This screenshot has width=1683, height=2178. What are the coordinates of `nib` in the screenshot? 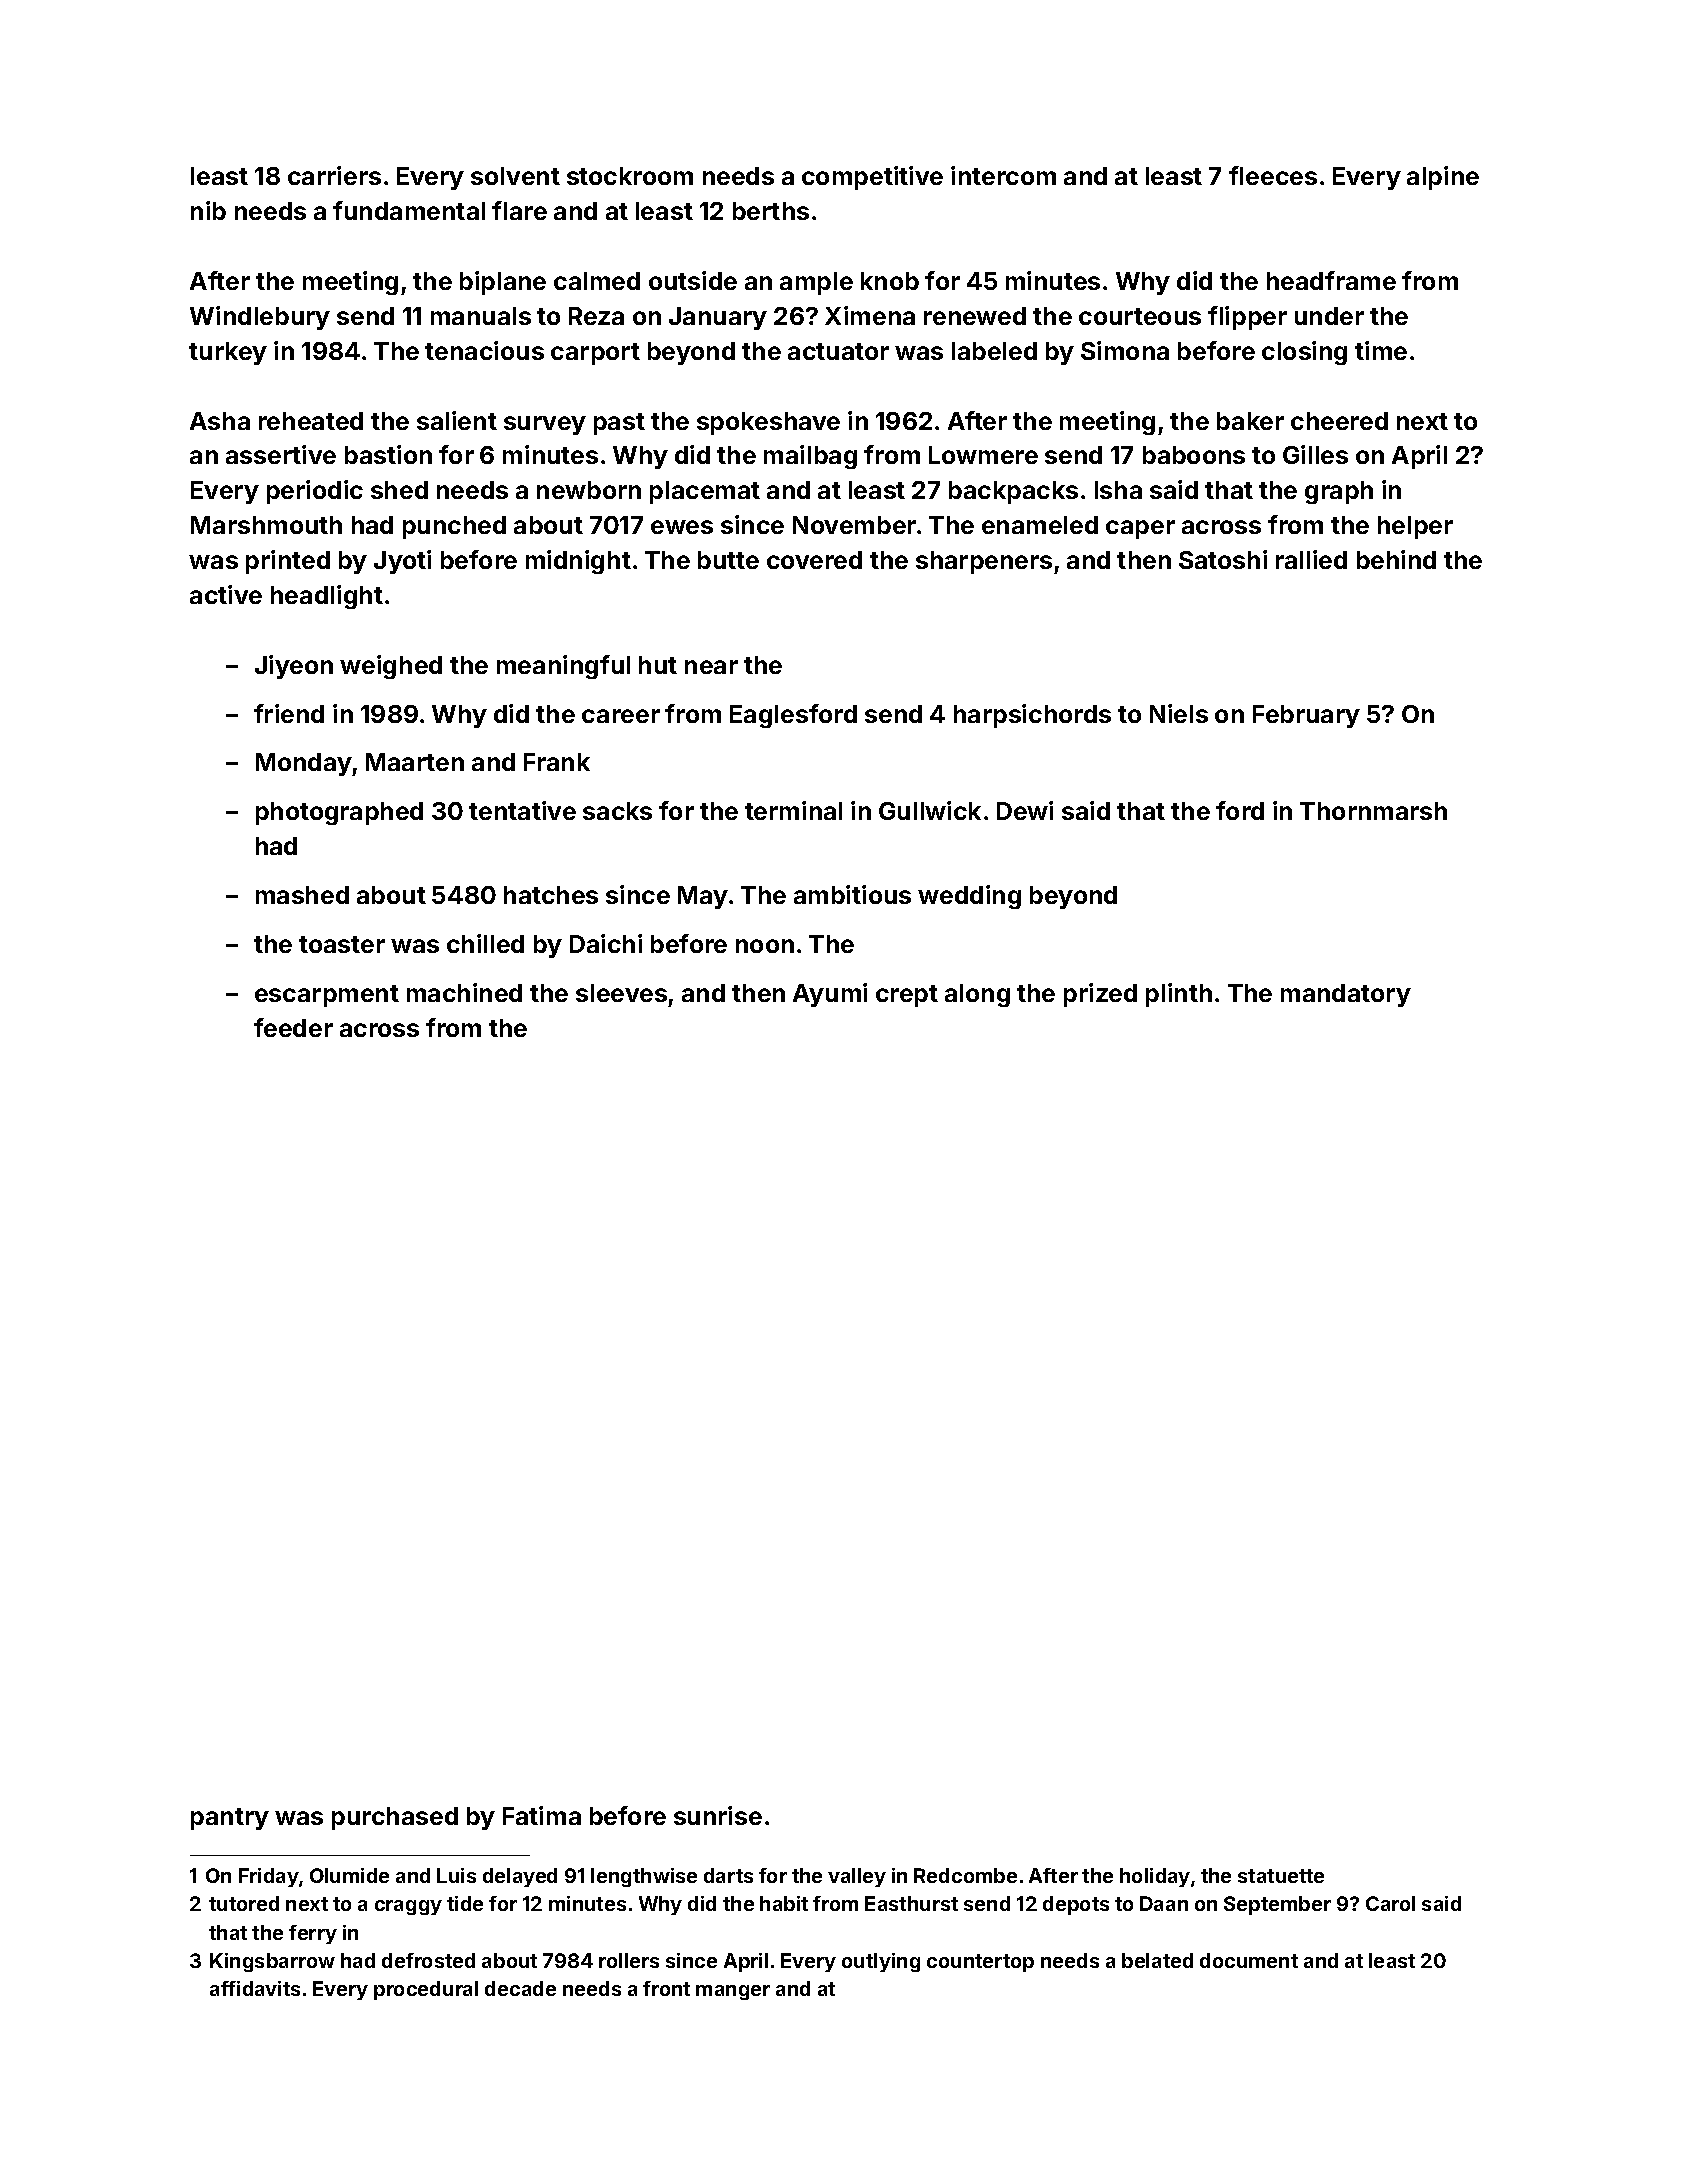 It's located at (208, 210).
